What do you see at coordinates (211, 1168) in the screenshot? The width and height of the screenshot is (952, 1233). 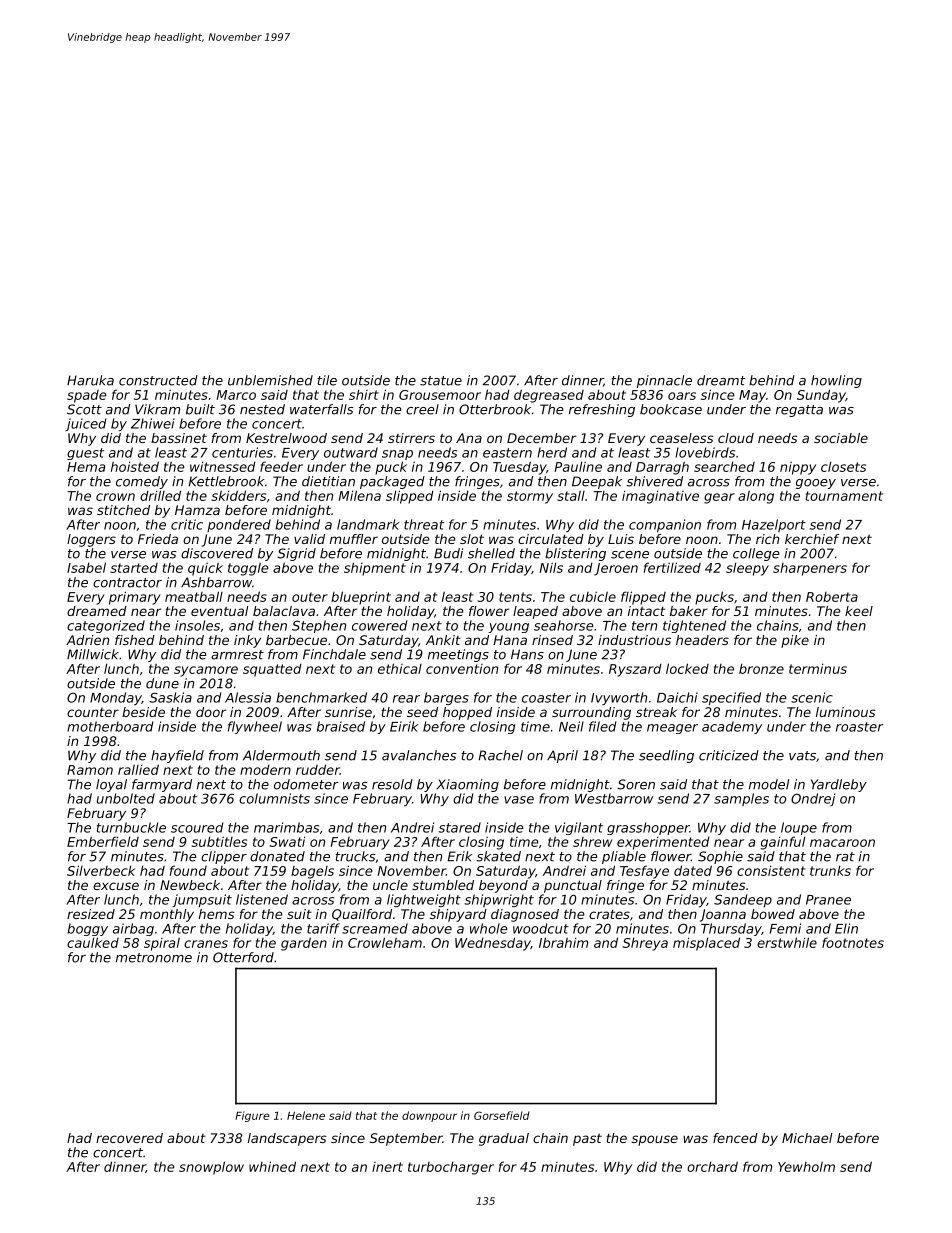 I see `snowplow` at bounding box center [211, 1168].
